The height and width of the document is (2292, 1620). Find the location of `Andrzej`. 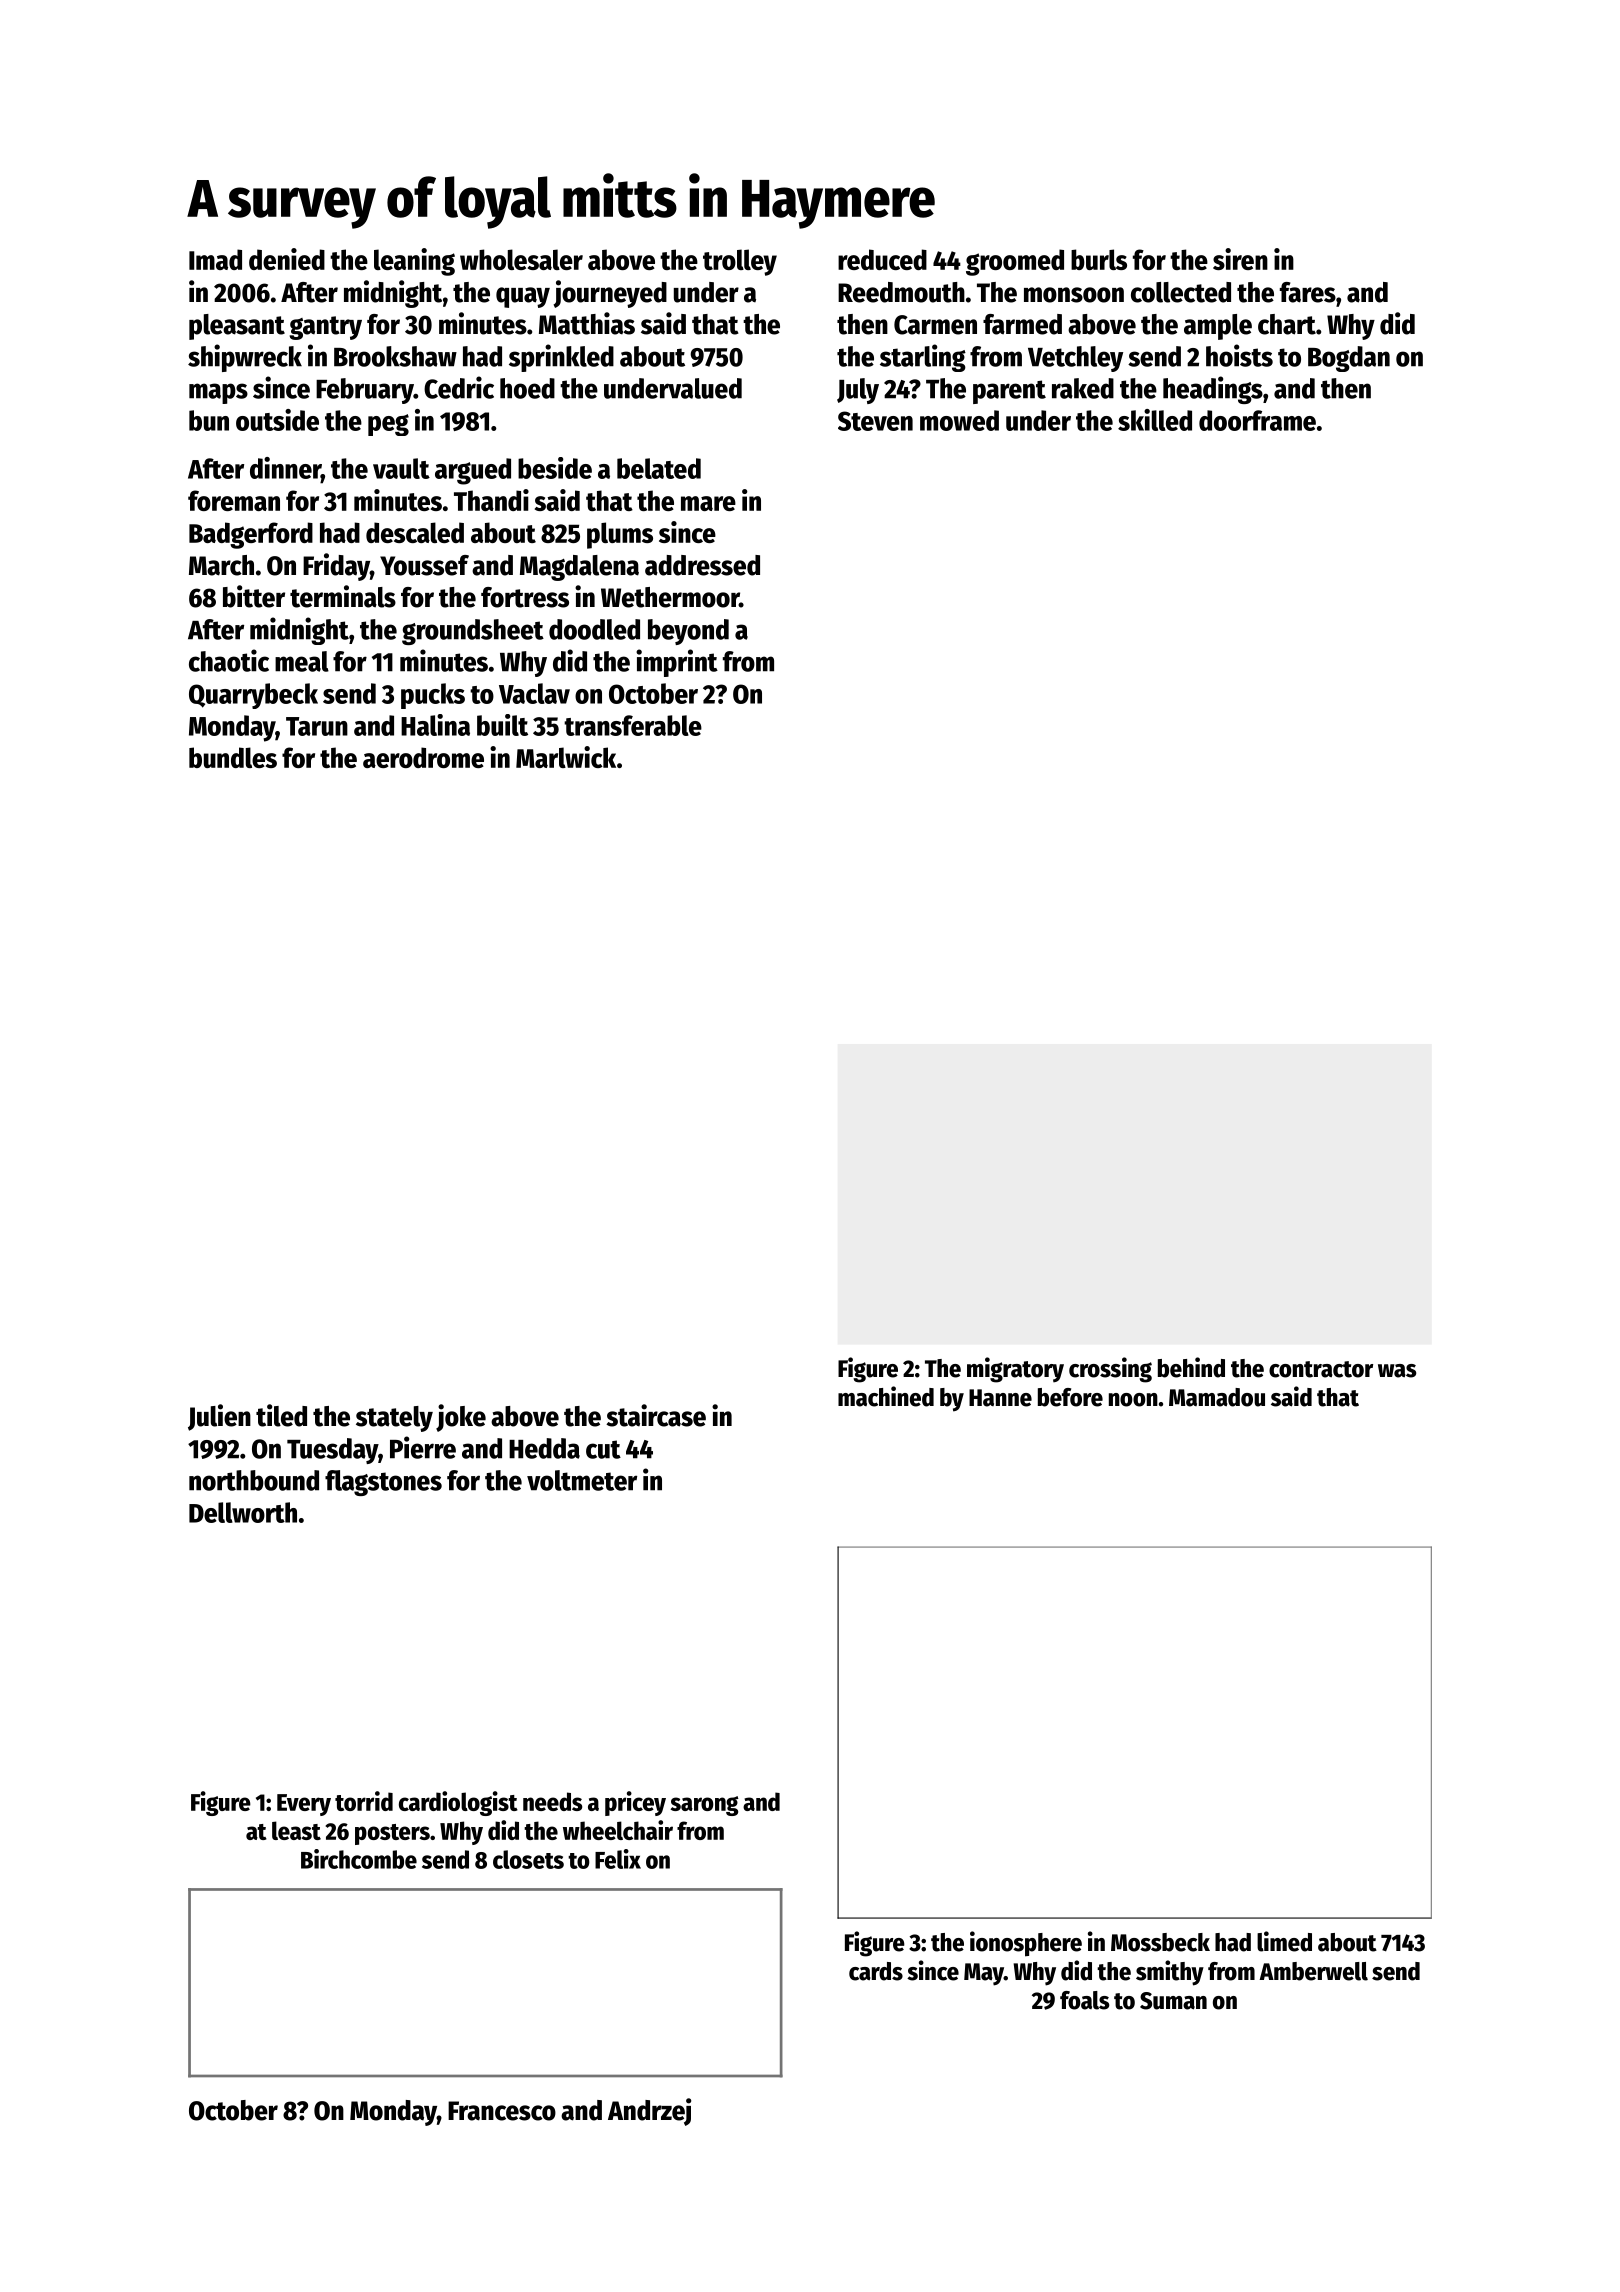

Andrzej is located at coordinates (649, 2112).
